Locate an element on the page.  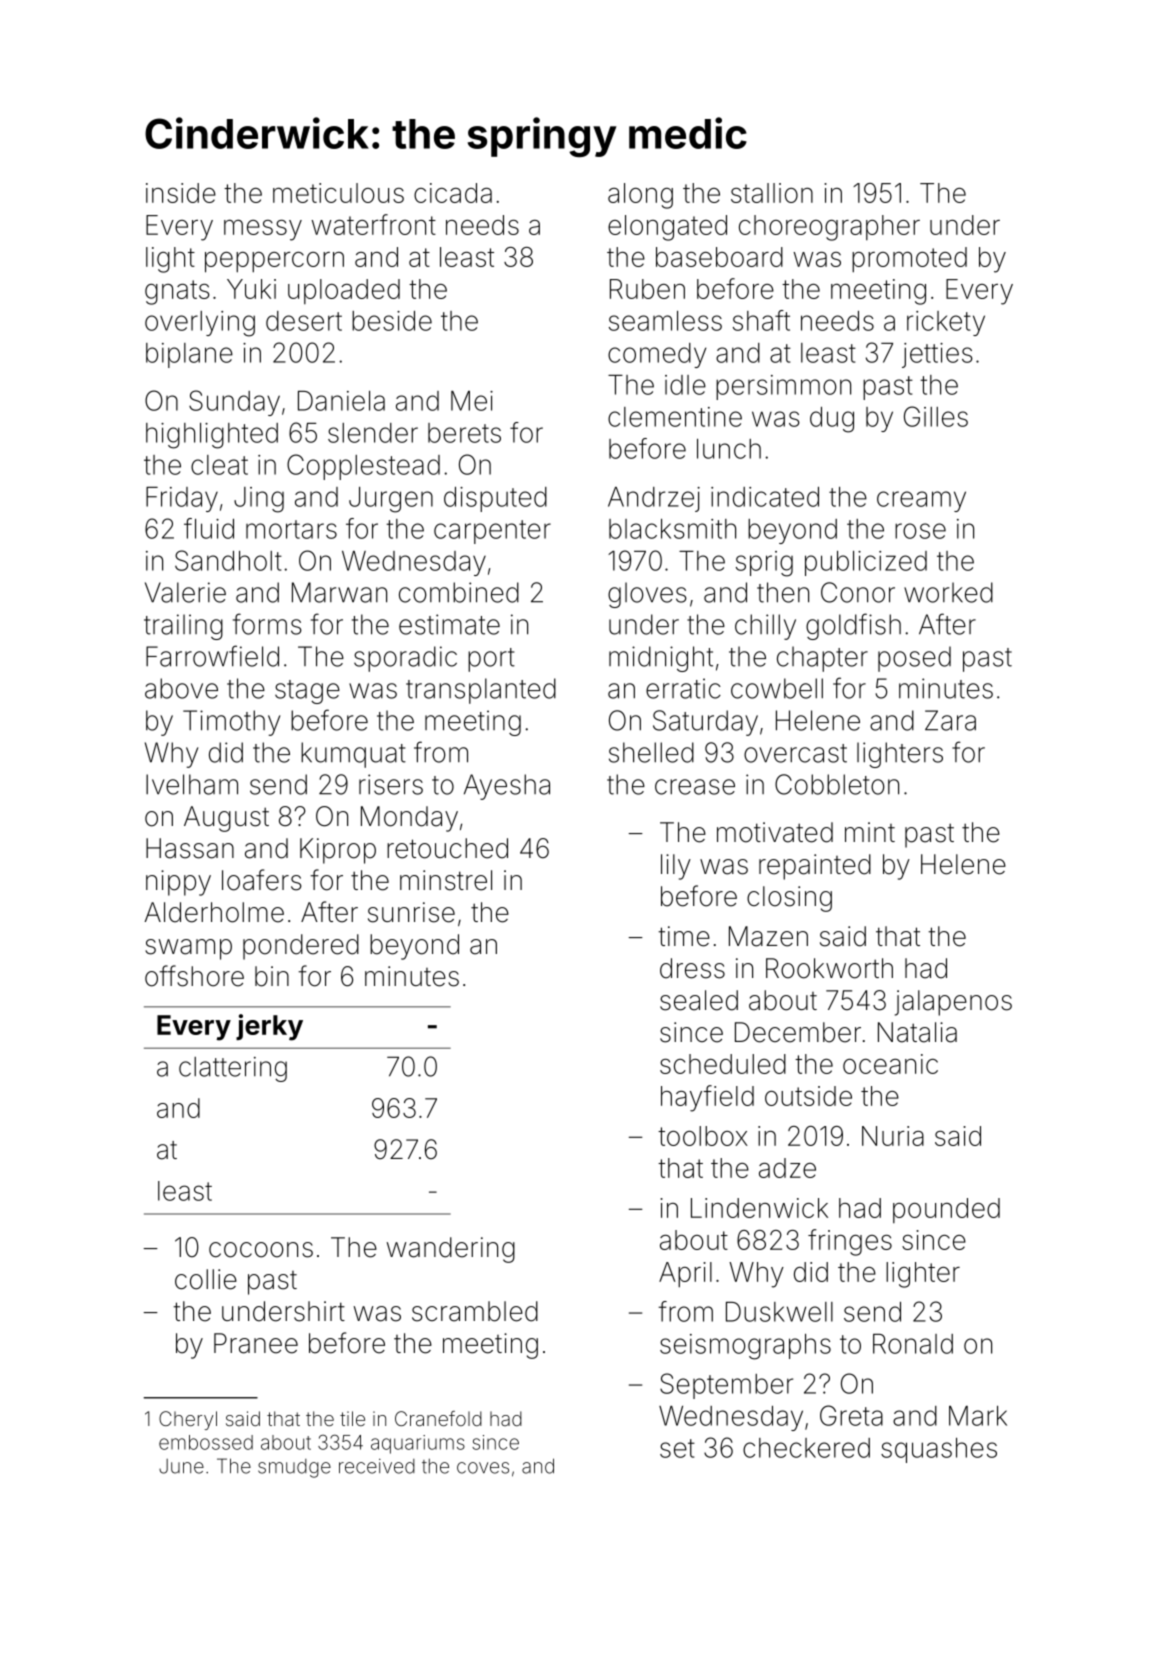
time is located at coordinates (684, 936).
